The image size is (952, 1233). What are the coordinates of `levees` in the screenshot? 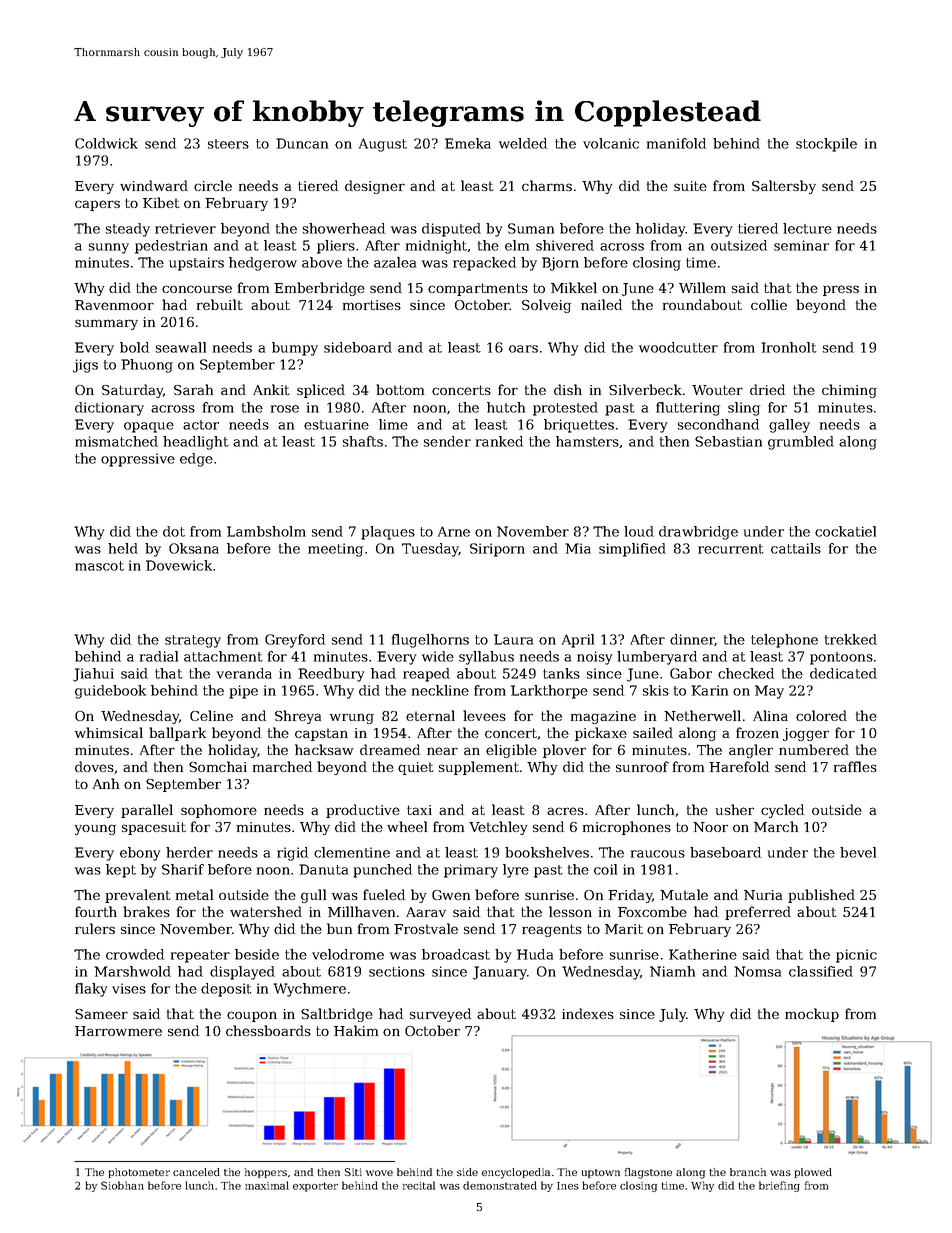 It's located at (484, 715).
